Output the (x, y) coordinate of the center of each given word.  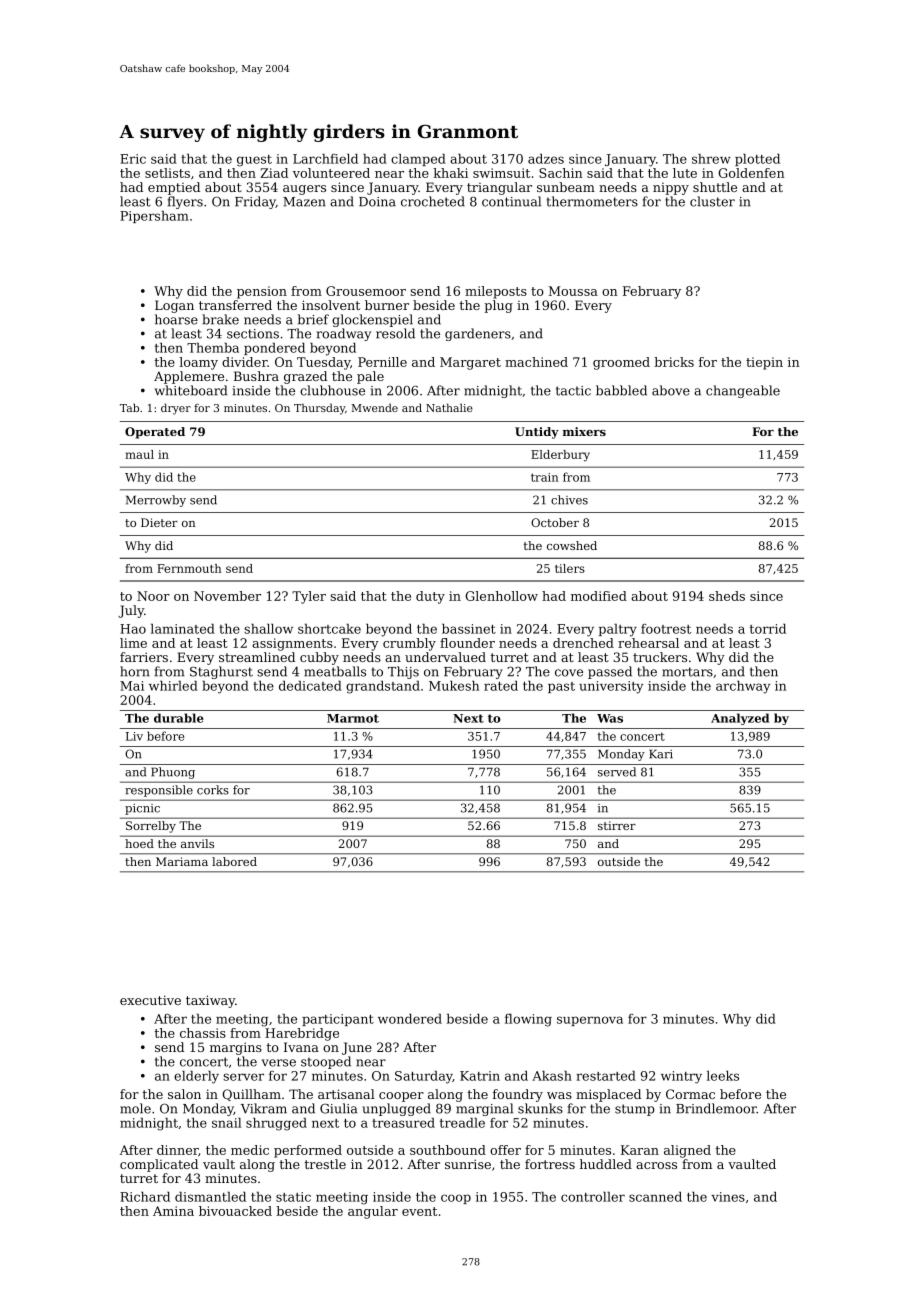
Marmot (353, 718)
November (227, 596)
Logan (174, 306)
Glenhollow (501, 596)
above (671, 390)
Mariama (182, 861)
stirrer (617, 825)
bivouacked (235, 1211)
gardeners (478, 334)
